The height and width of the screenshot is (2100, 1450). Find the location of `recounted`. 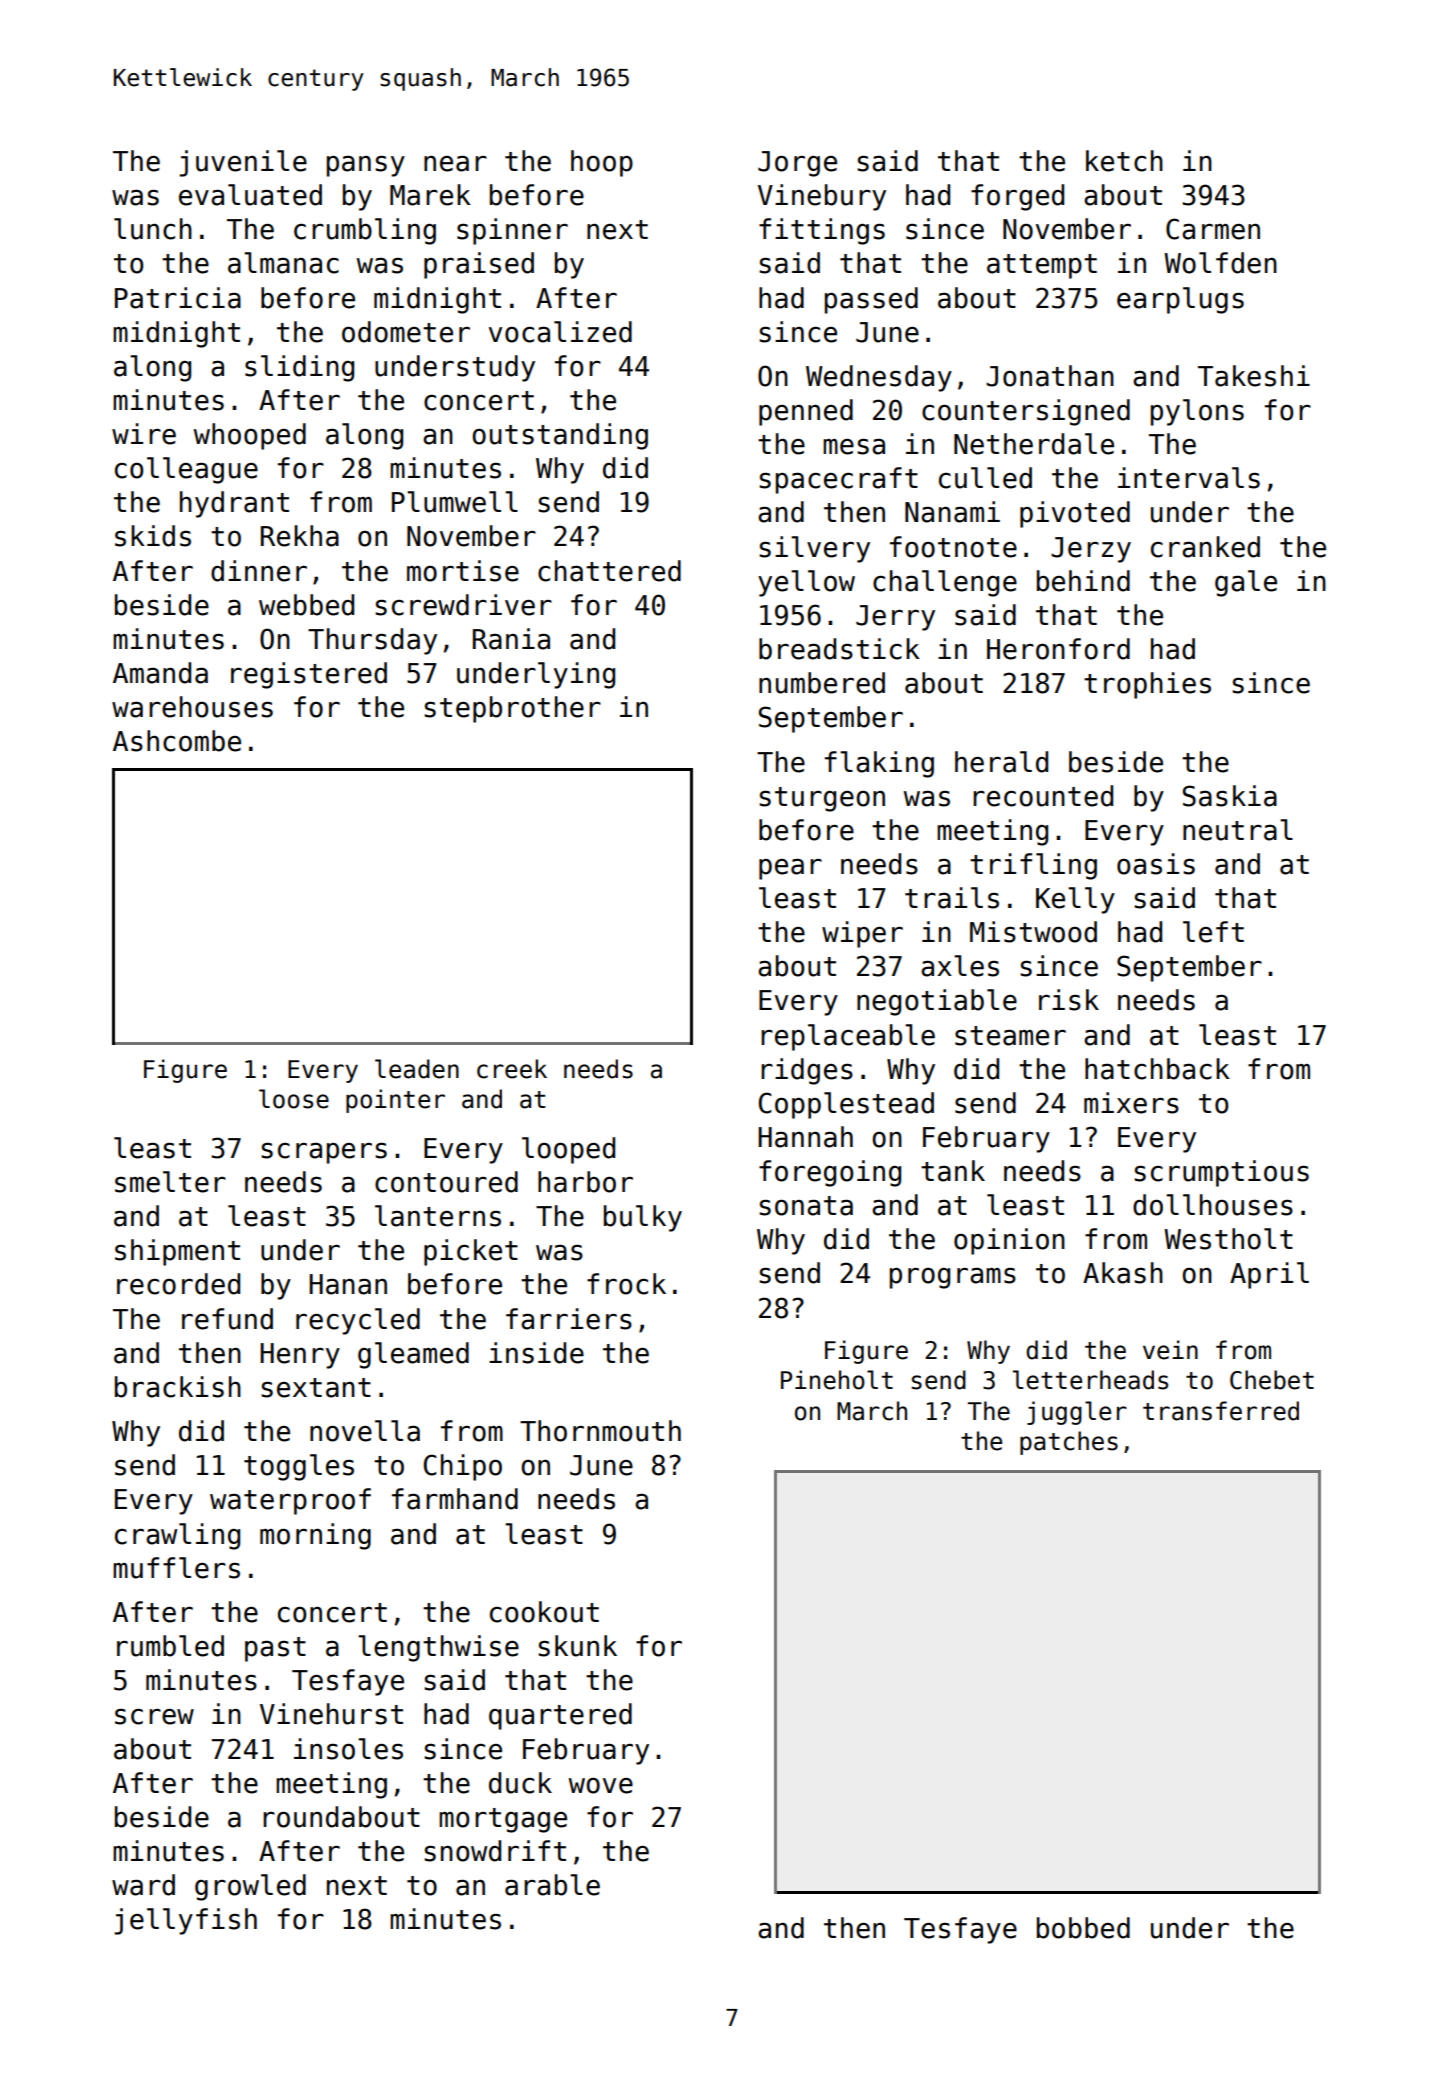

recounted is located at coordinates (1043, 796).
